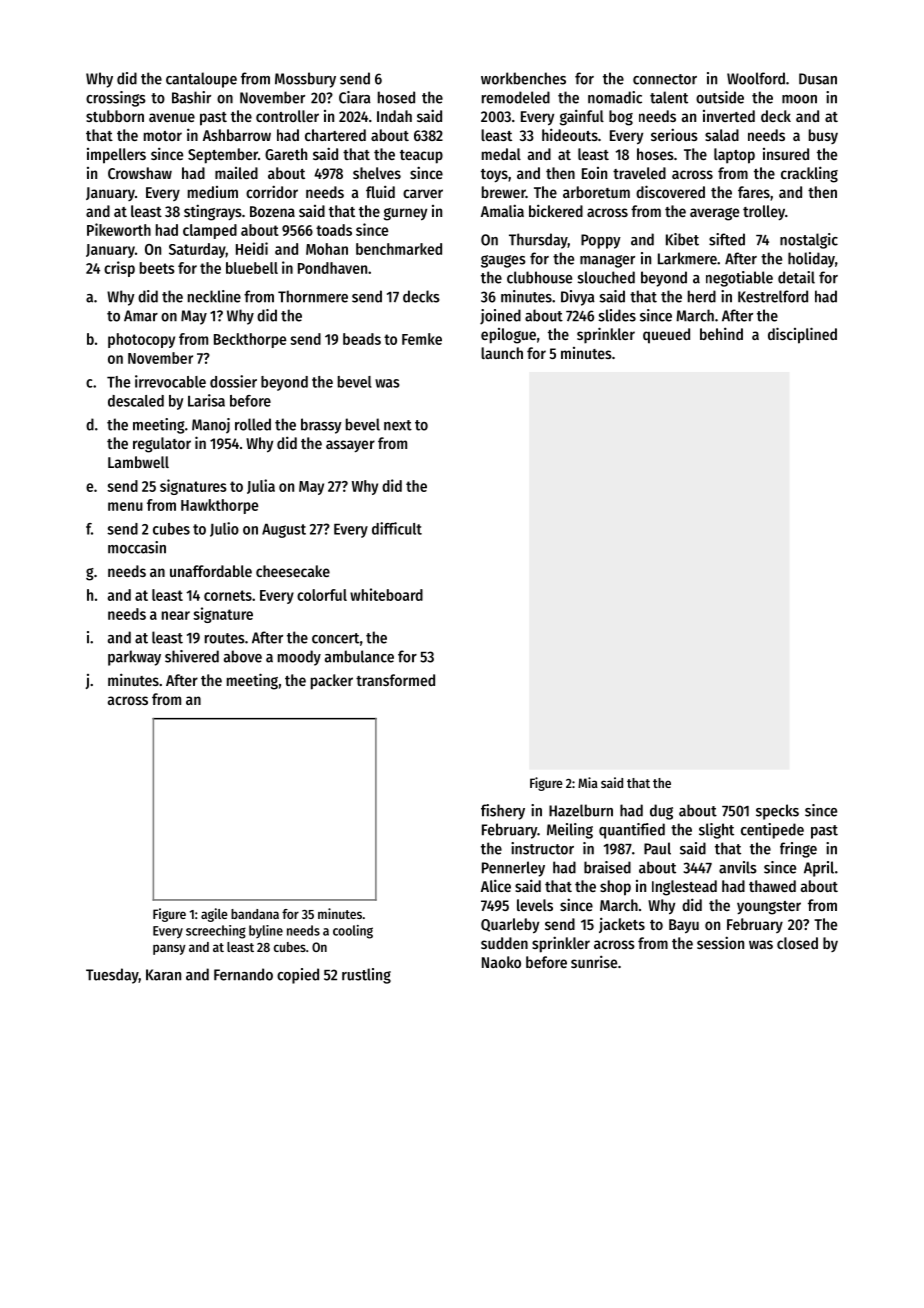  Describe the element at coordinates (335, 135) in the page. I see `chartered` at that location.
